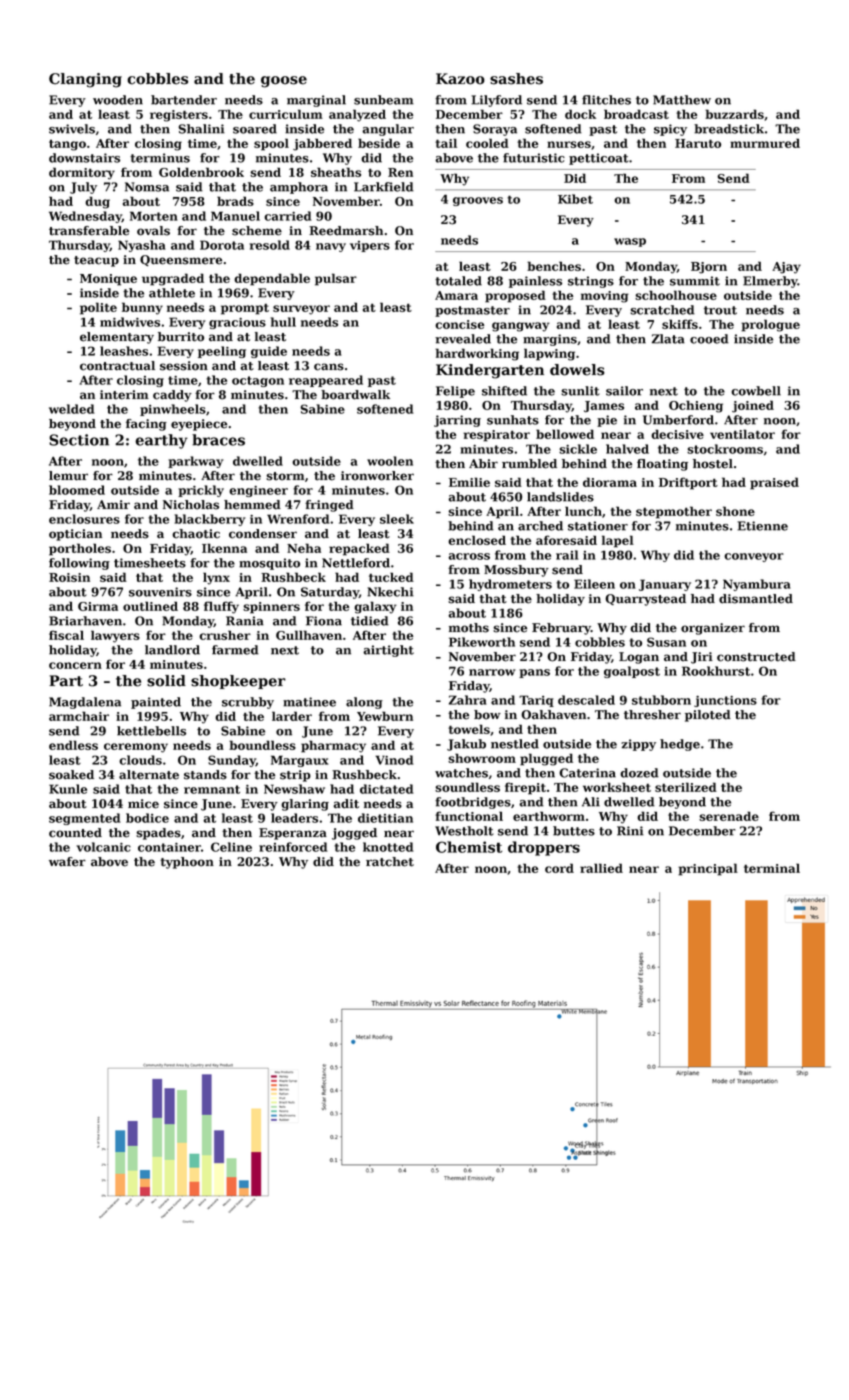  I want to click on prompt, so click(245, 309).
